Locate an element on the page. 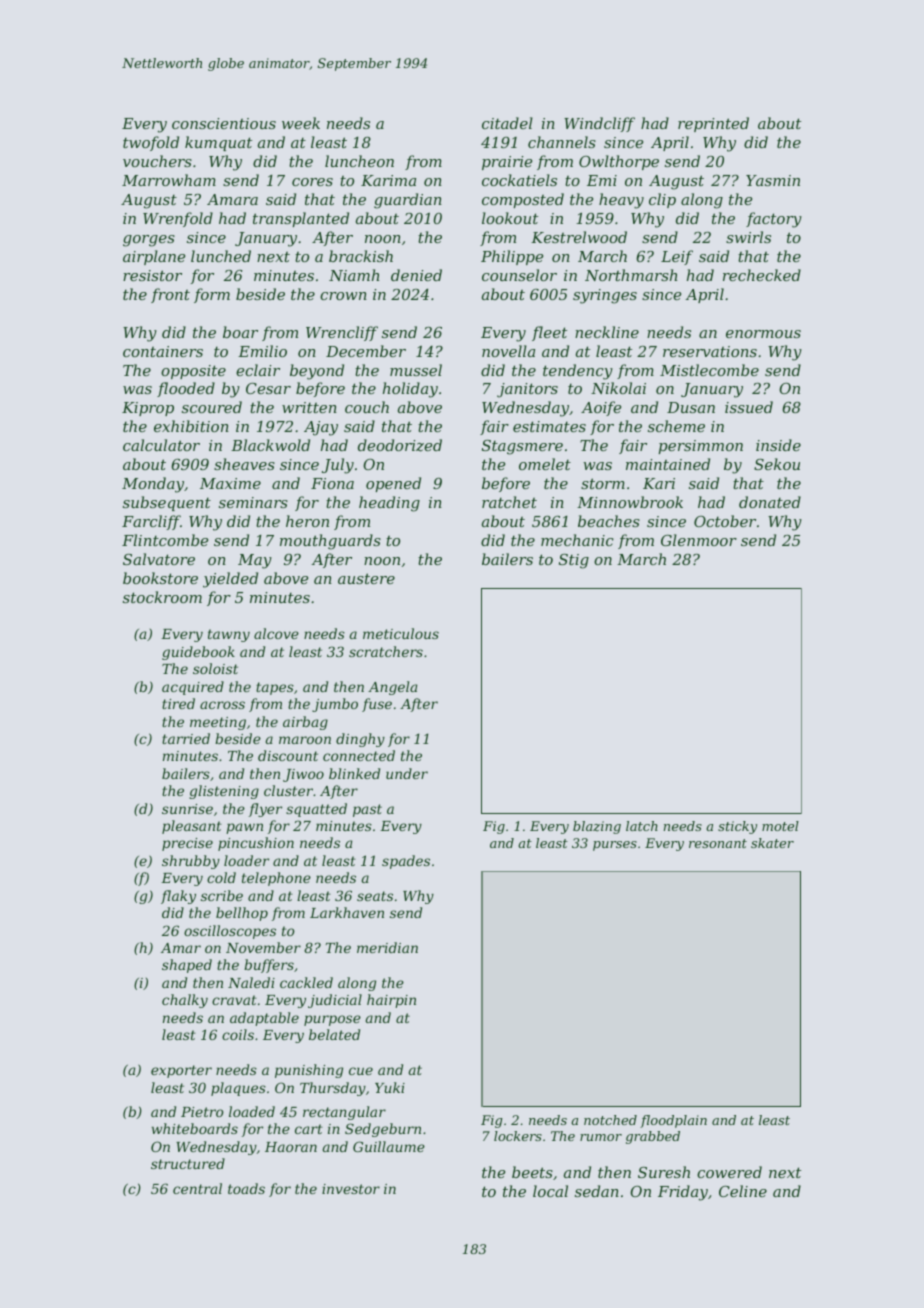 The image size is (924, 1308). spades is located at coordinates (406, 862).
